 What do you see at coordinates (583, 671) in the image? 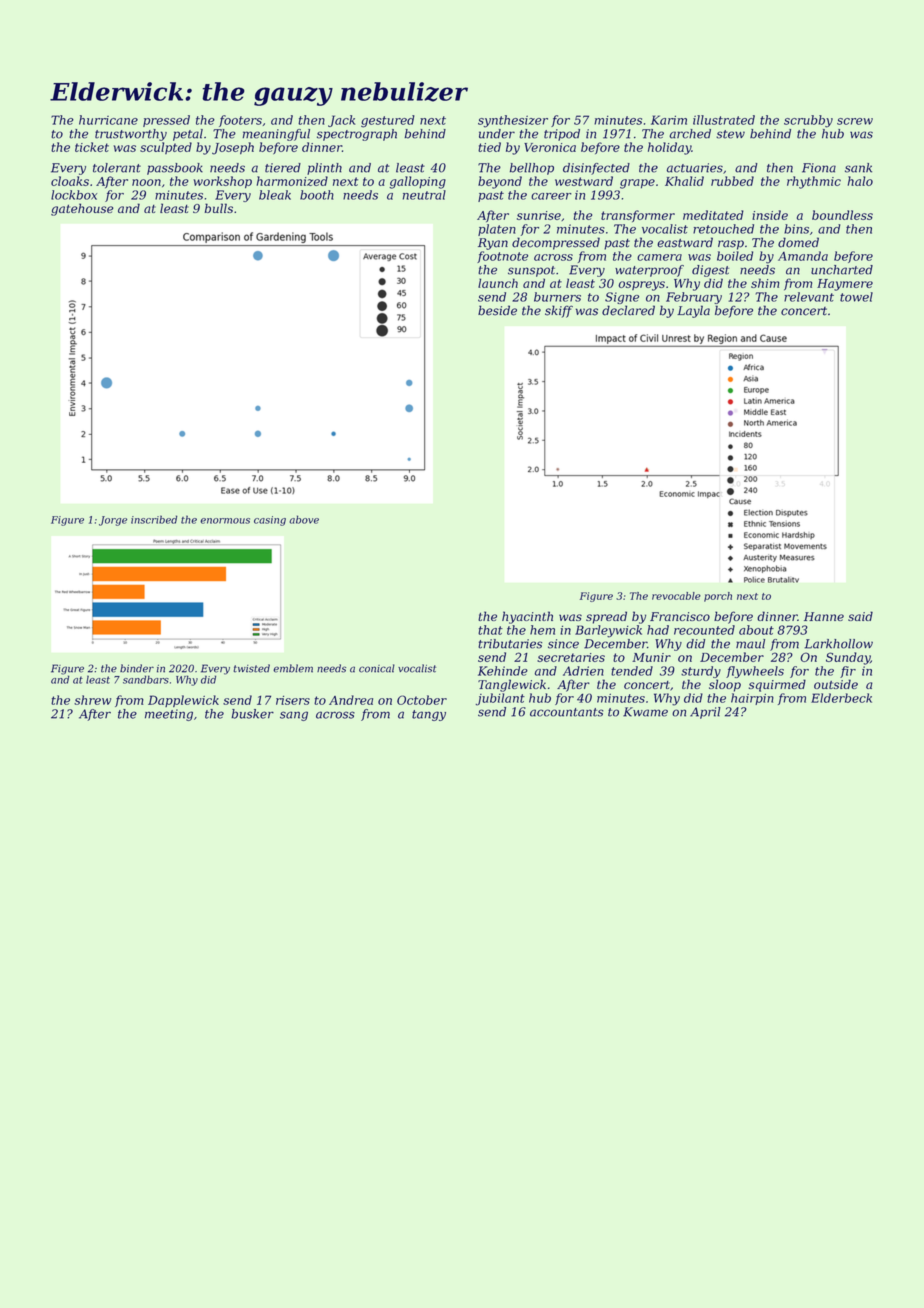
I see `Adrien` at bounding box center [583, 671].
